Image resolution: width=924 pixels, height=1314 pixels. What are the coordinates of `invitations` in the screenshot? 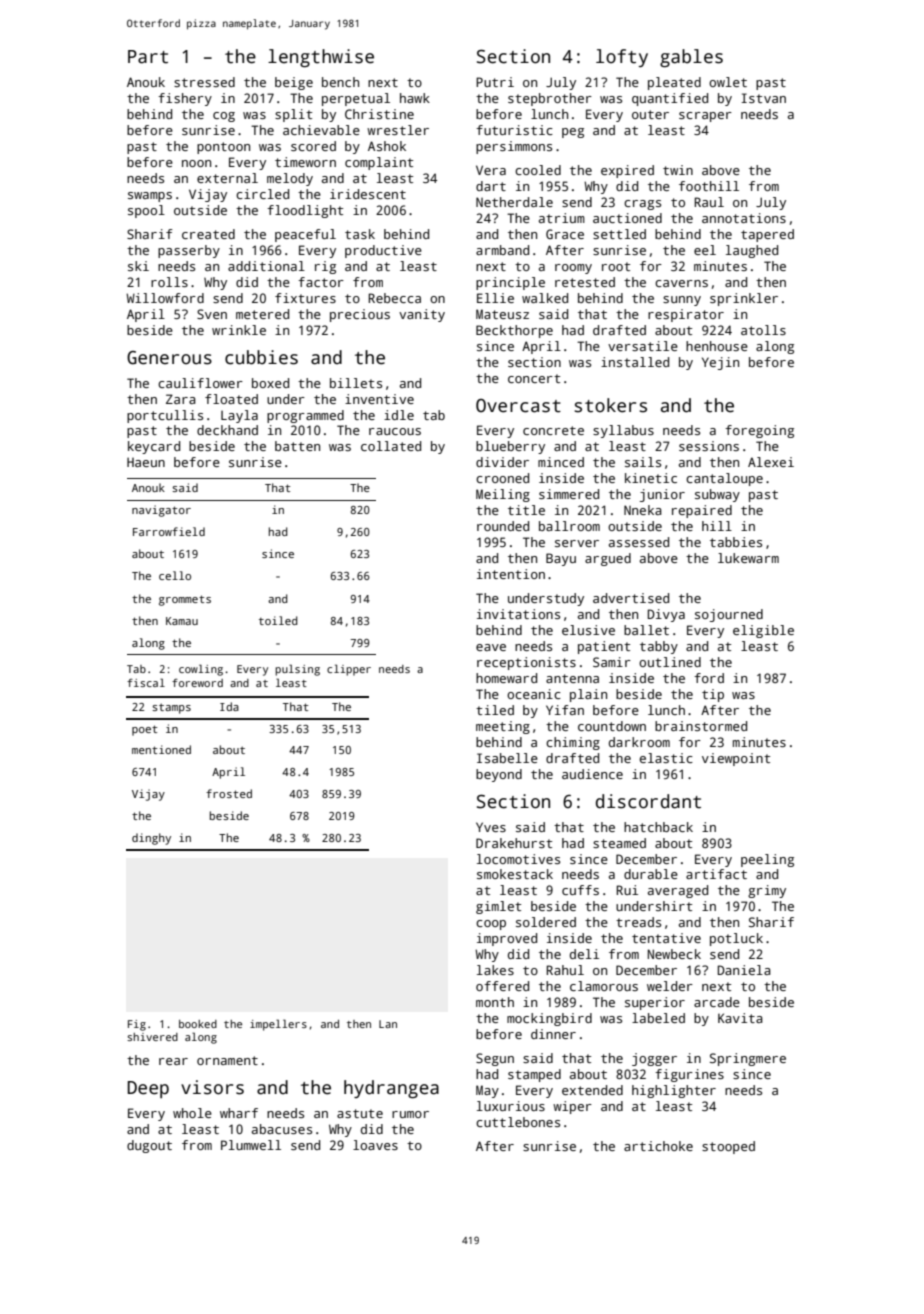 It's located at (518, 614).
